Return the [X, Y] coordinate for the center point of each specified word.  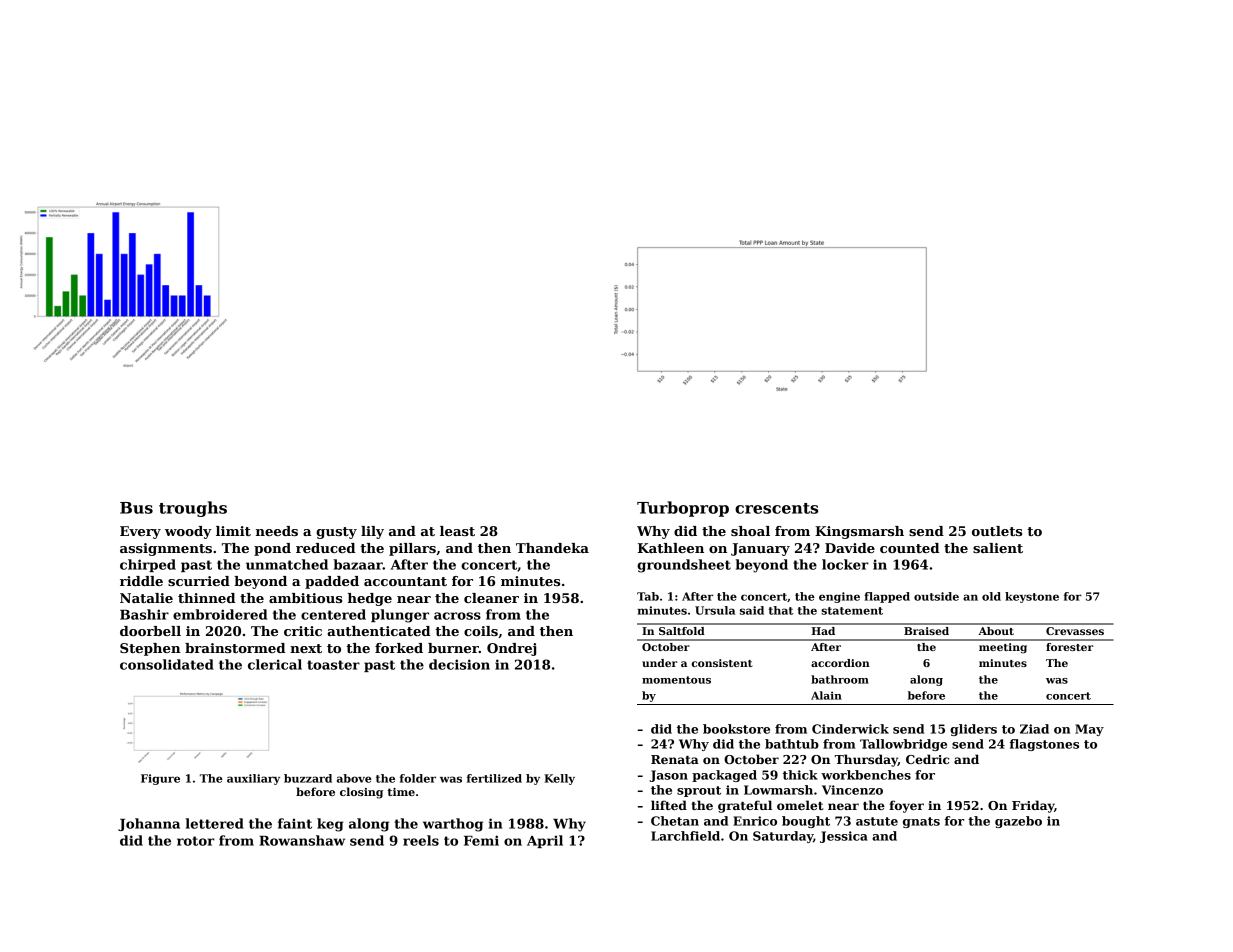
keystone [1032, 597]
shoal [750, 531]
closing [361, 793]
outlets [997, 531]
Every [140, 532]
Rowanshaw [302, 840]
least [457, 531]
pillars [412, 549]
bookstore [736, 729]
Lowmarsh [778, 790]
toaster [333, 665]
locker [845, 564]
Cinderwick [850, 729]
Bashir [144, 614]
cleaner [491, 598]
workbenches [866, 775]
